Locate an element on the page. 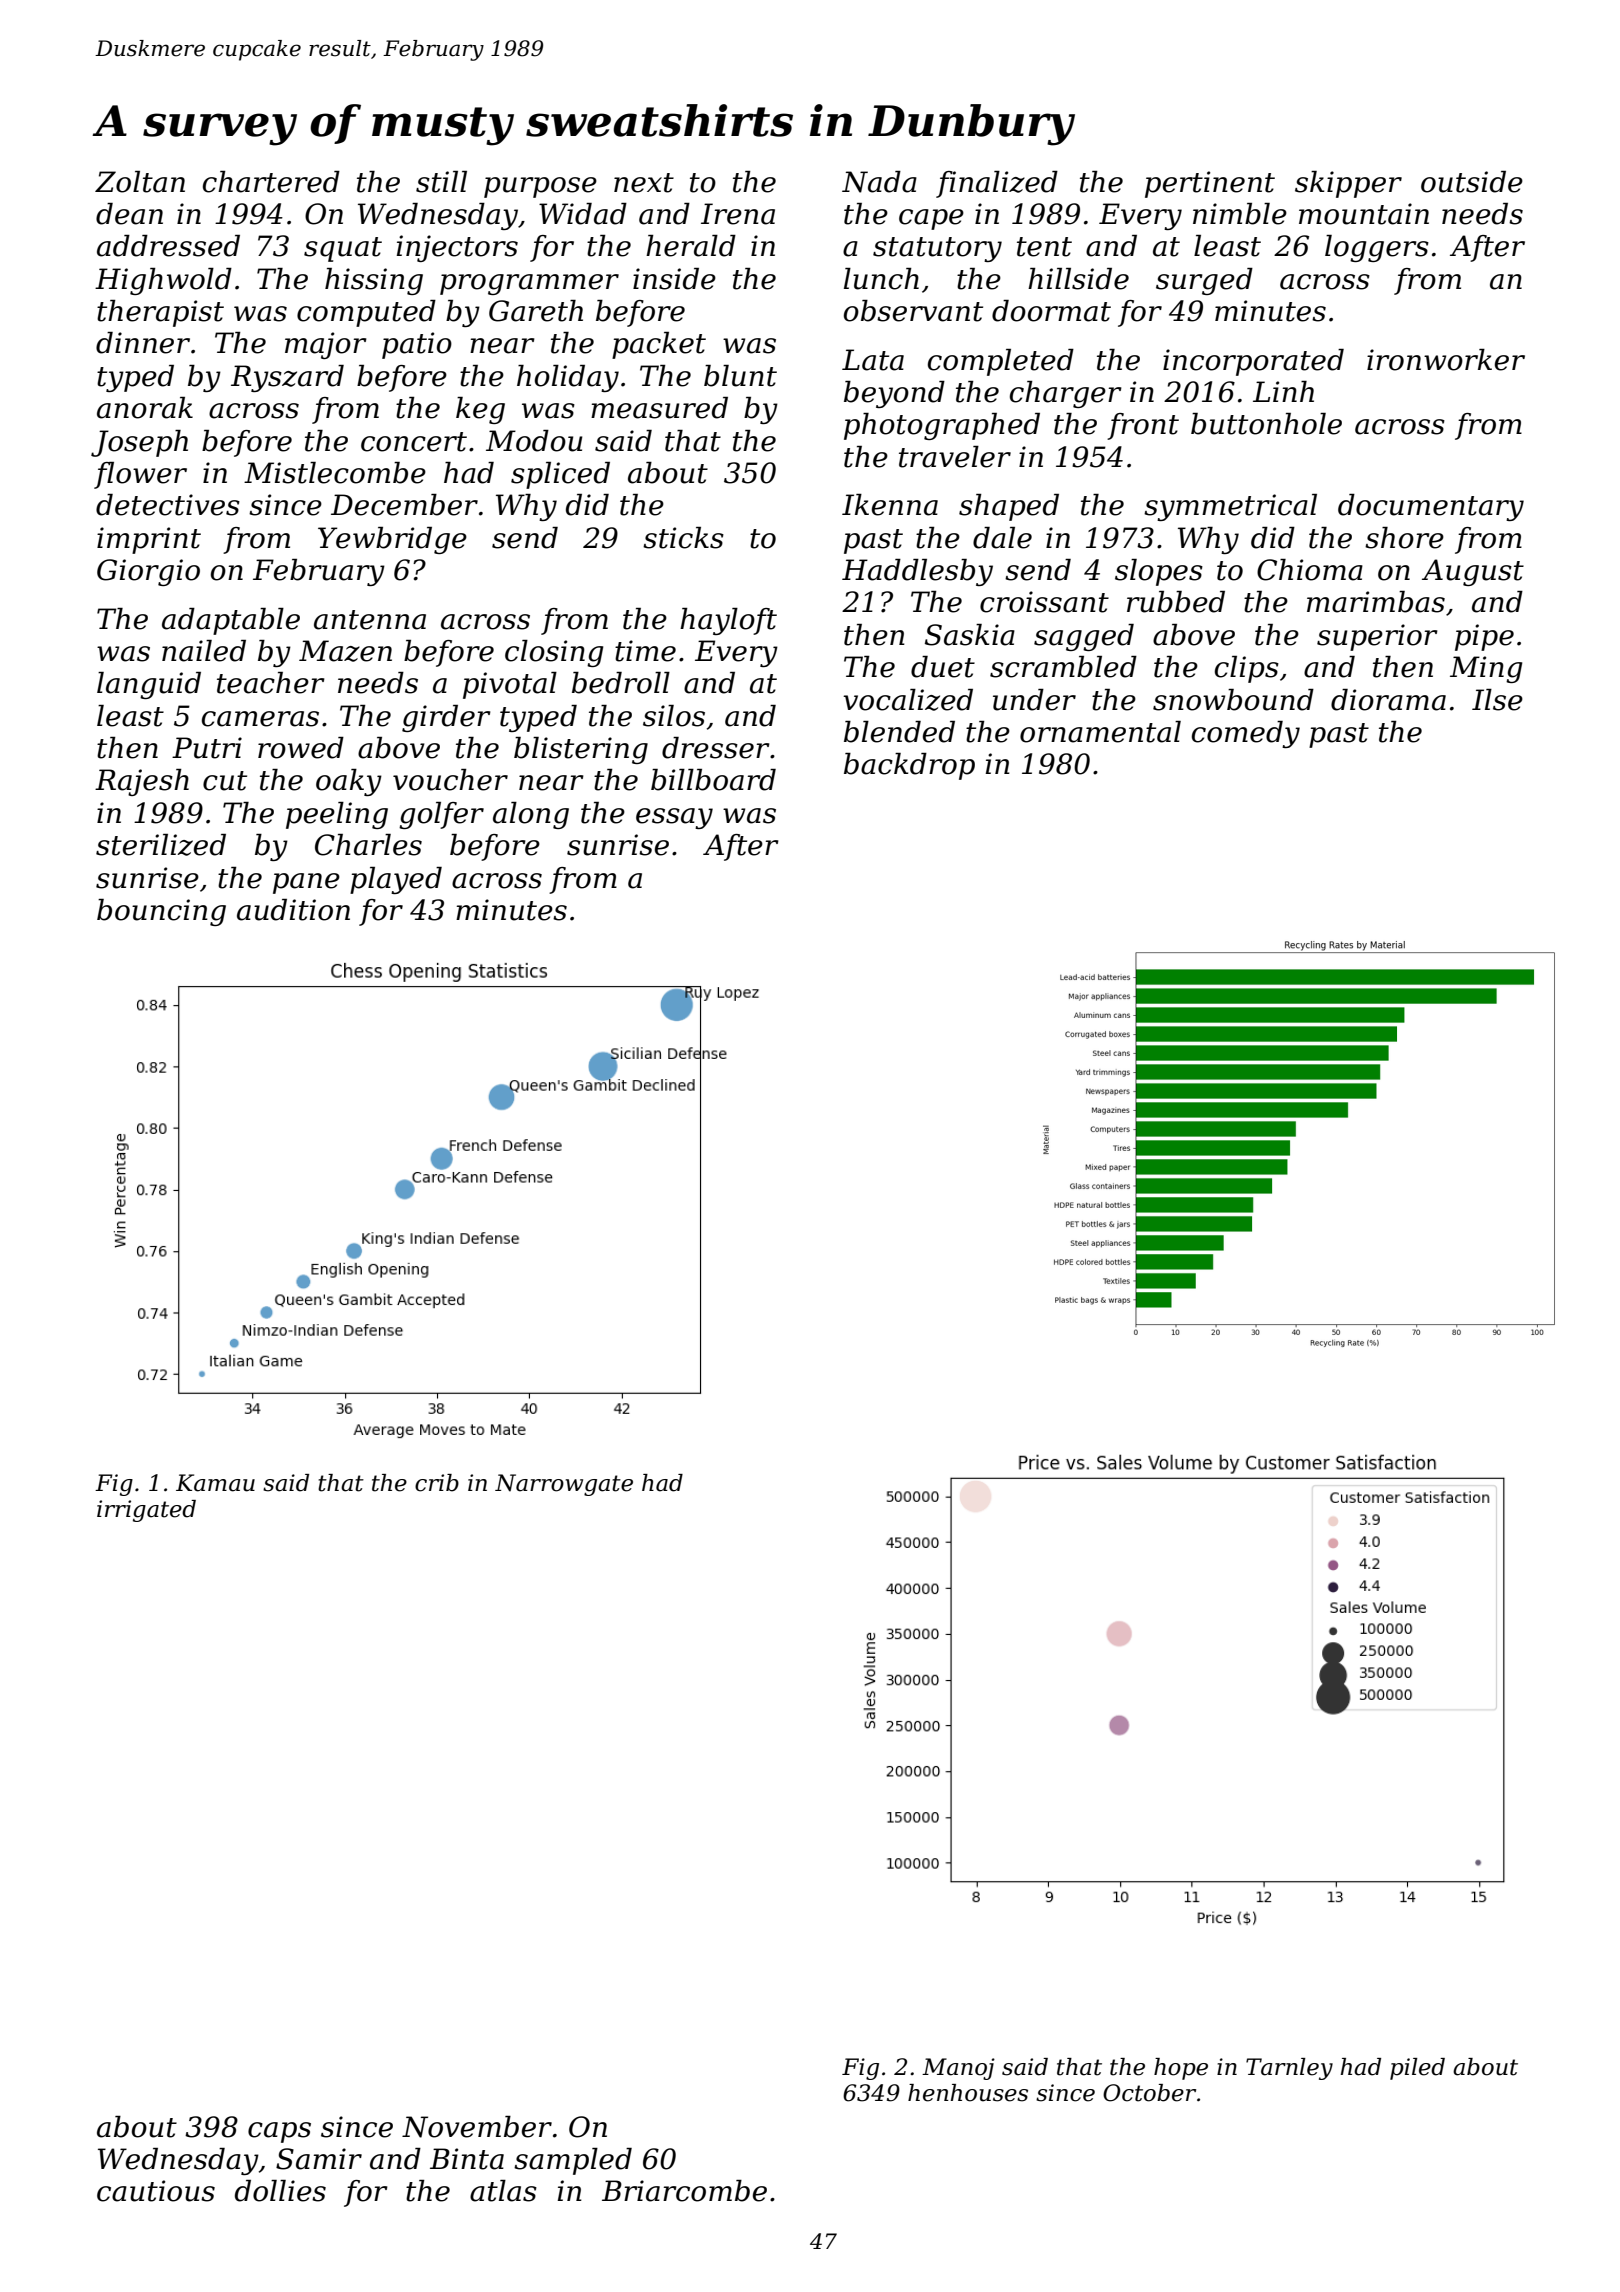  lunch is located at coordinates (881, 279).
